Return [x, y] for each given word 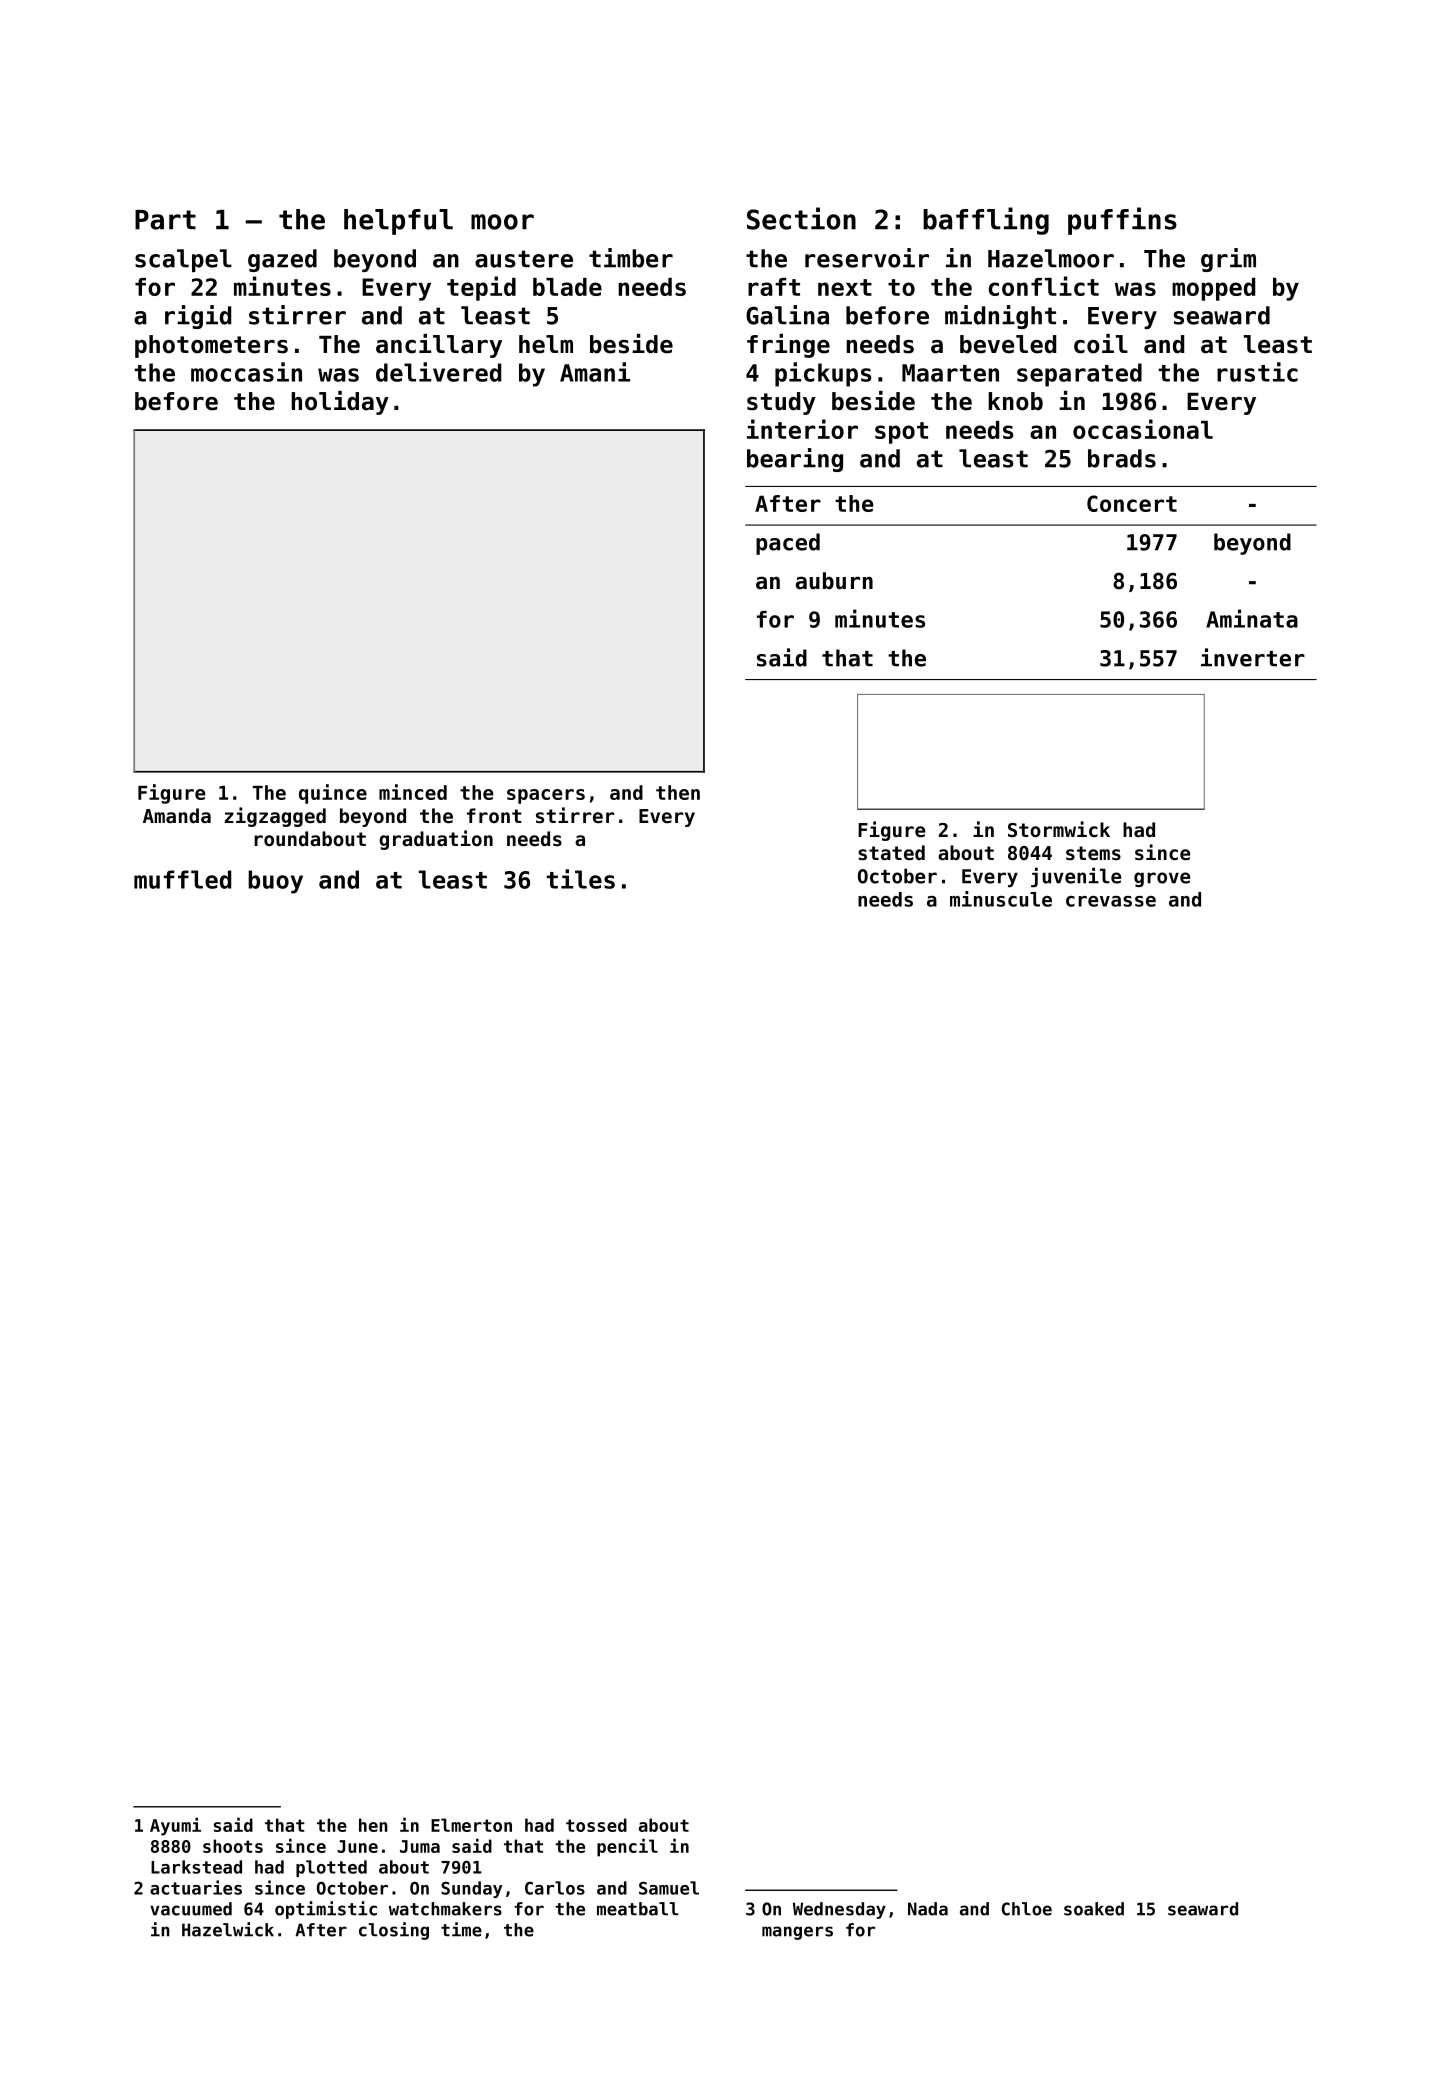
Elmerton [471, 1825]
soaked [1094, 1909]
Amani [595, 372]
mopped [1213, 289]
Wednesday [839, 1910]
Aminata [1252, 618]
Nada [928, 1909]
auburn [834, 581]
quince [333, 794]
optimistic [326, 1910]
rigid [198, 317]
